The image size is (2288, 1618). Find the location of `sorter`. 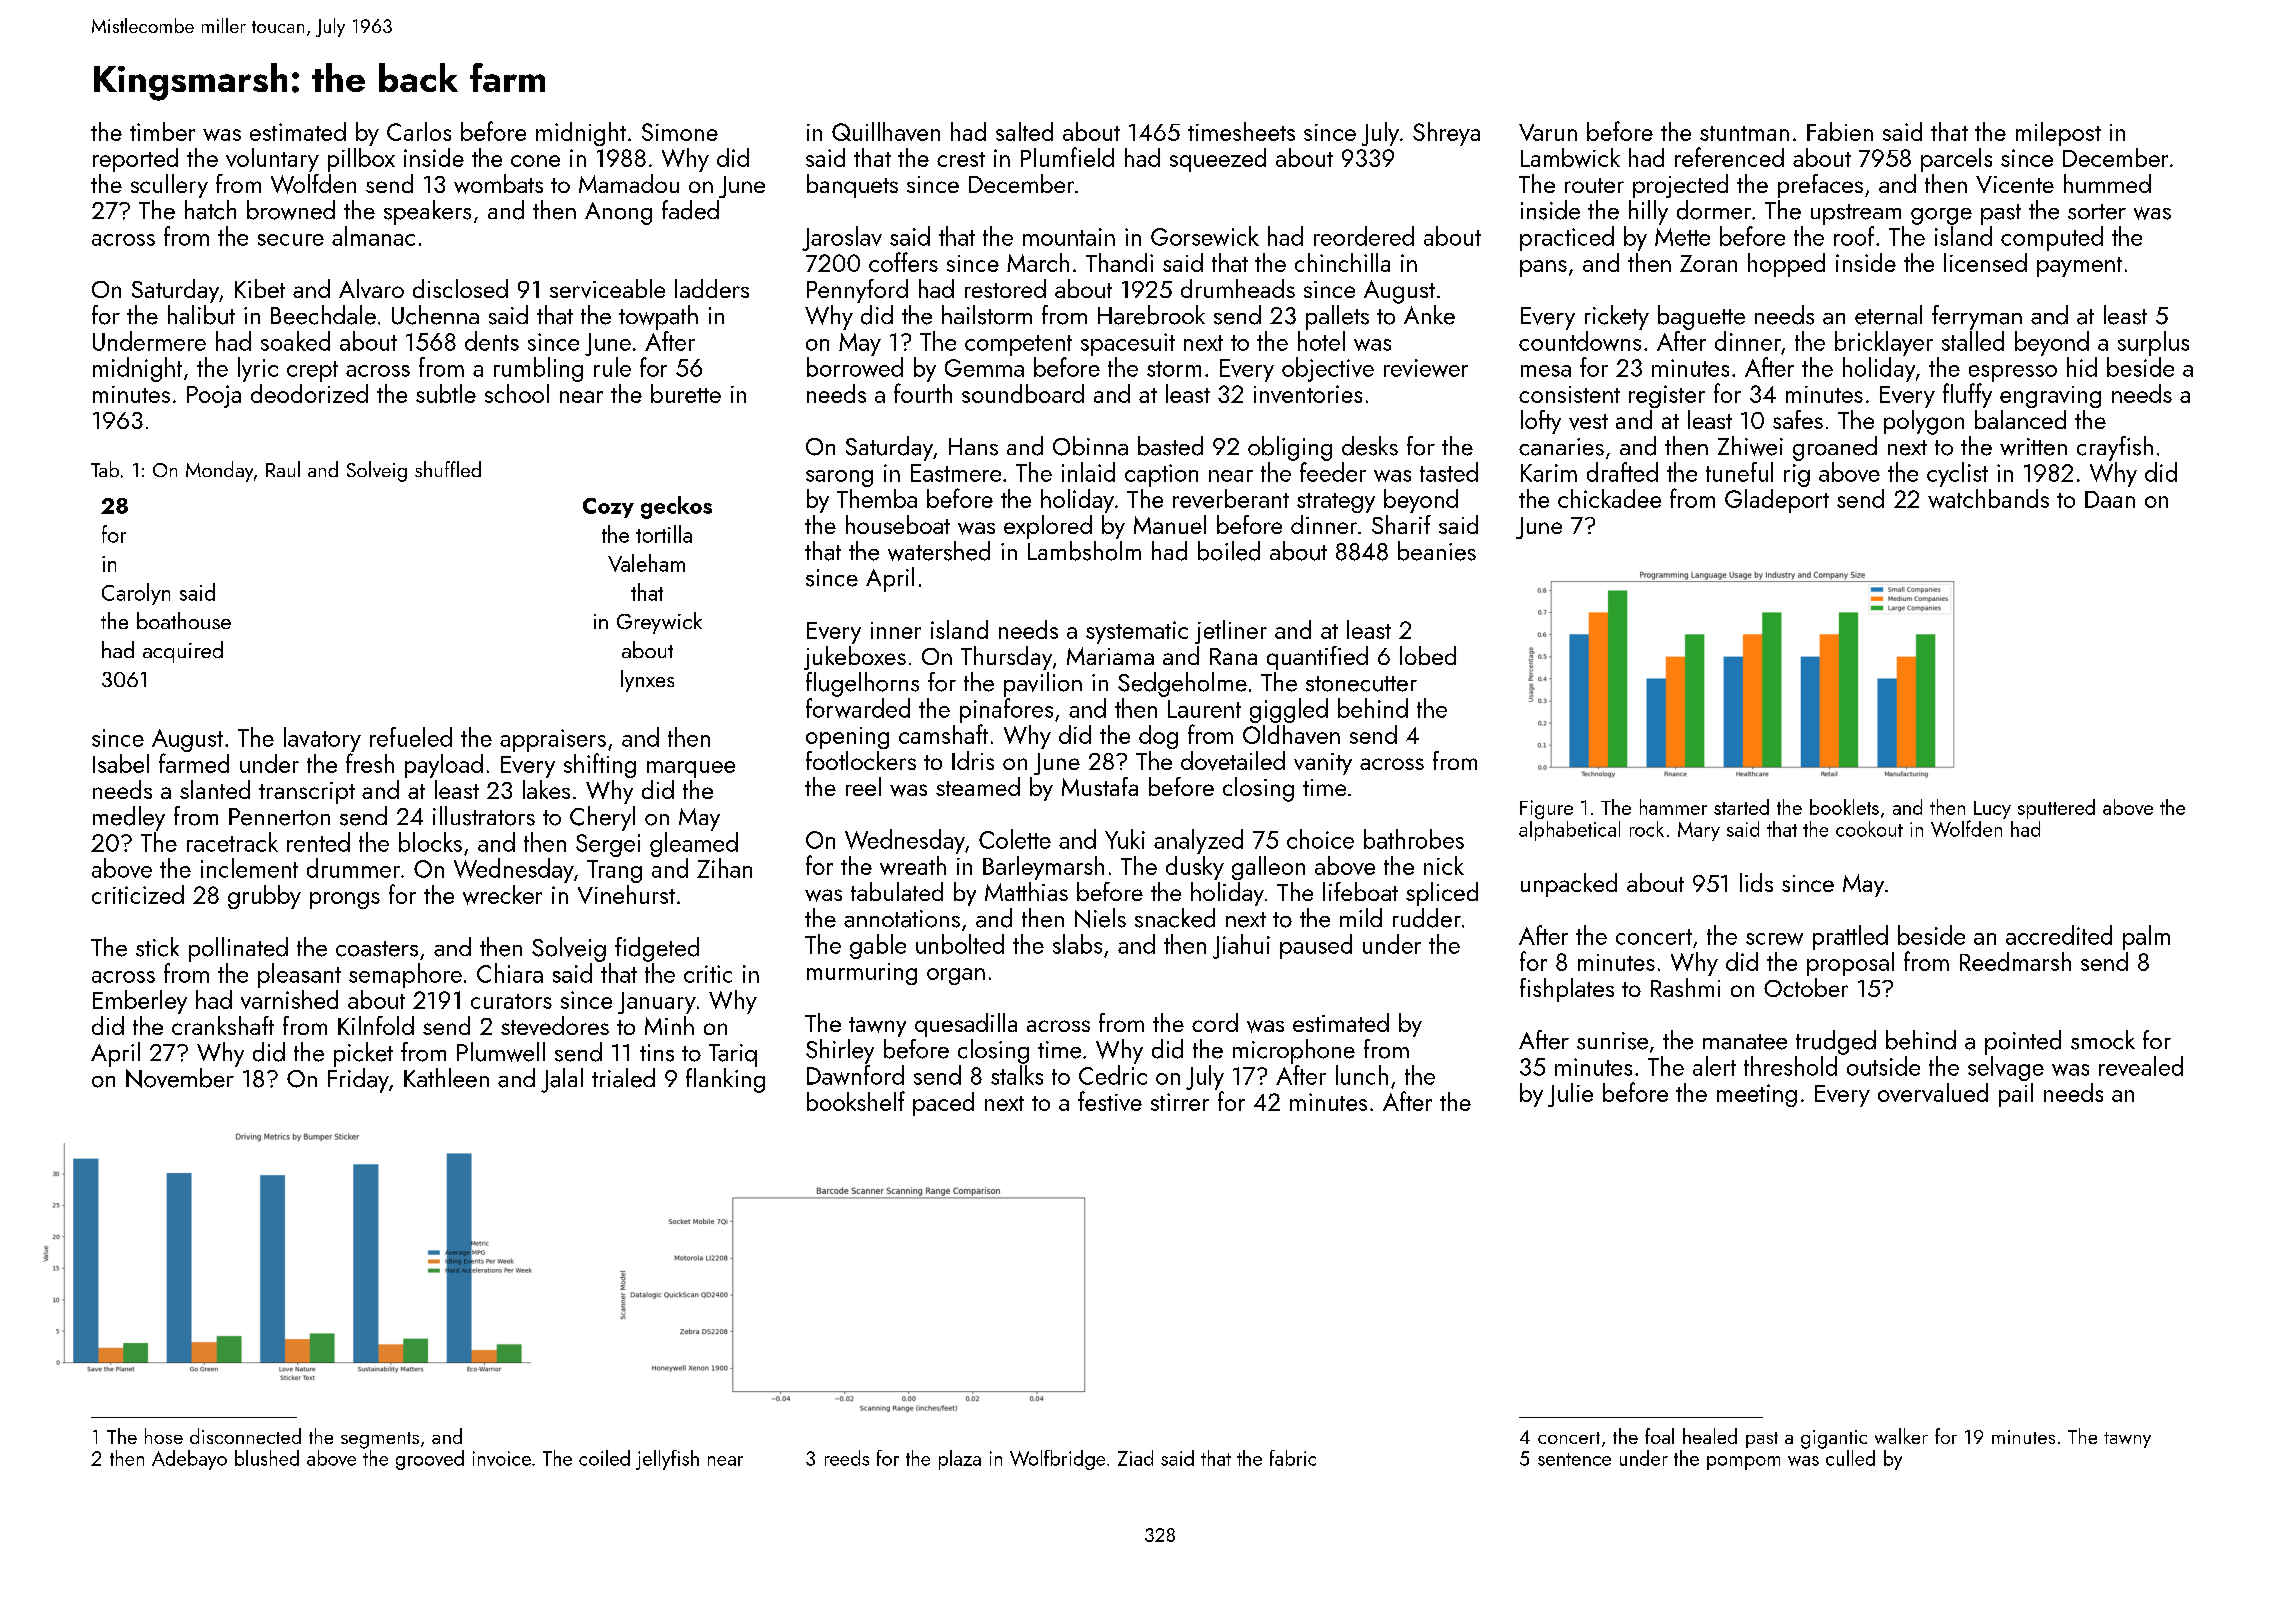

sorter is located at coordinates (2097, 212).
